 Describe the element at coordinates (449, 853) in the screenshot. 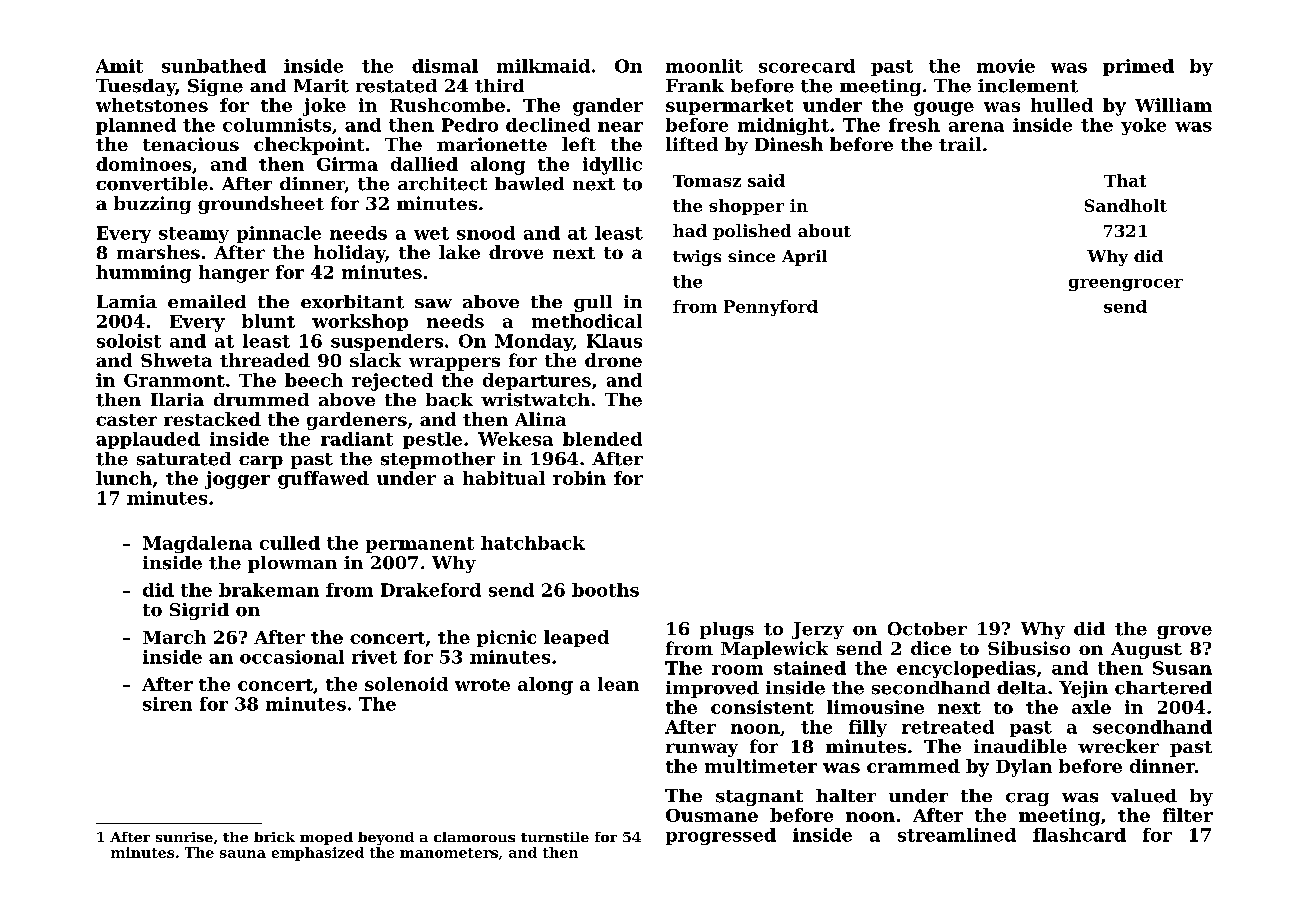

I see `manometers` at that location.
